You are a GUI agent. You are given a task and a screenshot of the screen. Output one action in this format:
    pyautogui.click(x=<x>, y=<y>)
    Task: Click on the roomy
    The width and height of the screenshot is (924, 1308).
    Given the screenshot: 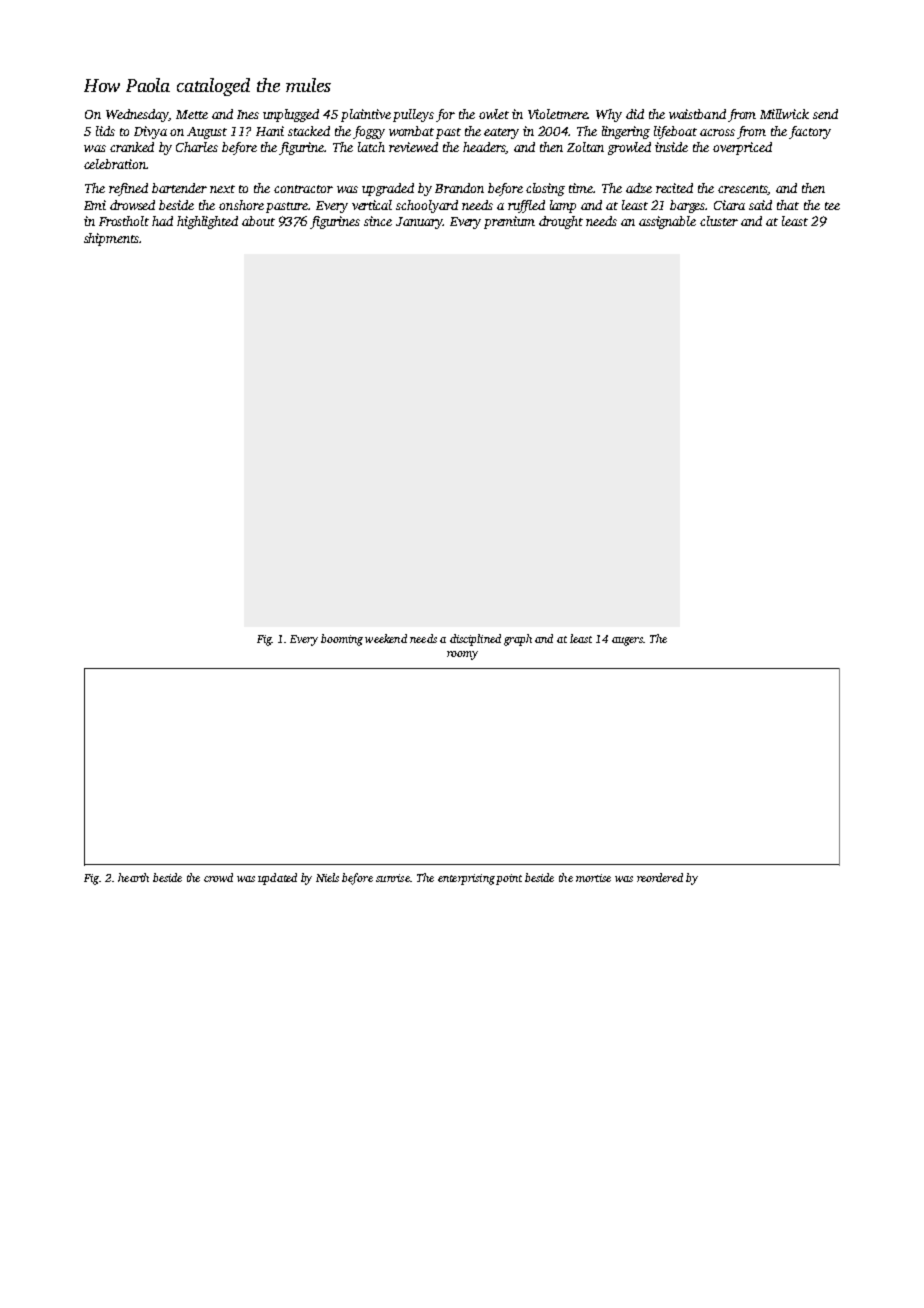 What is the action you would take?
    pyautogui.click(x=462, y=655)
